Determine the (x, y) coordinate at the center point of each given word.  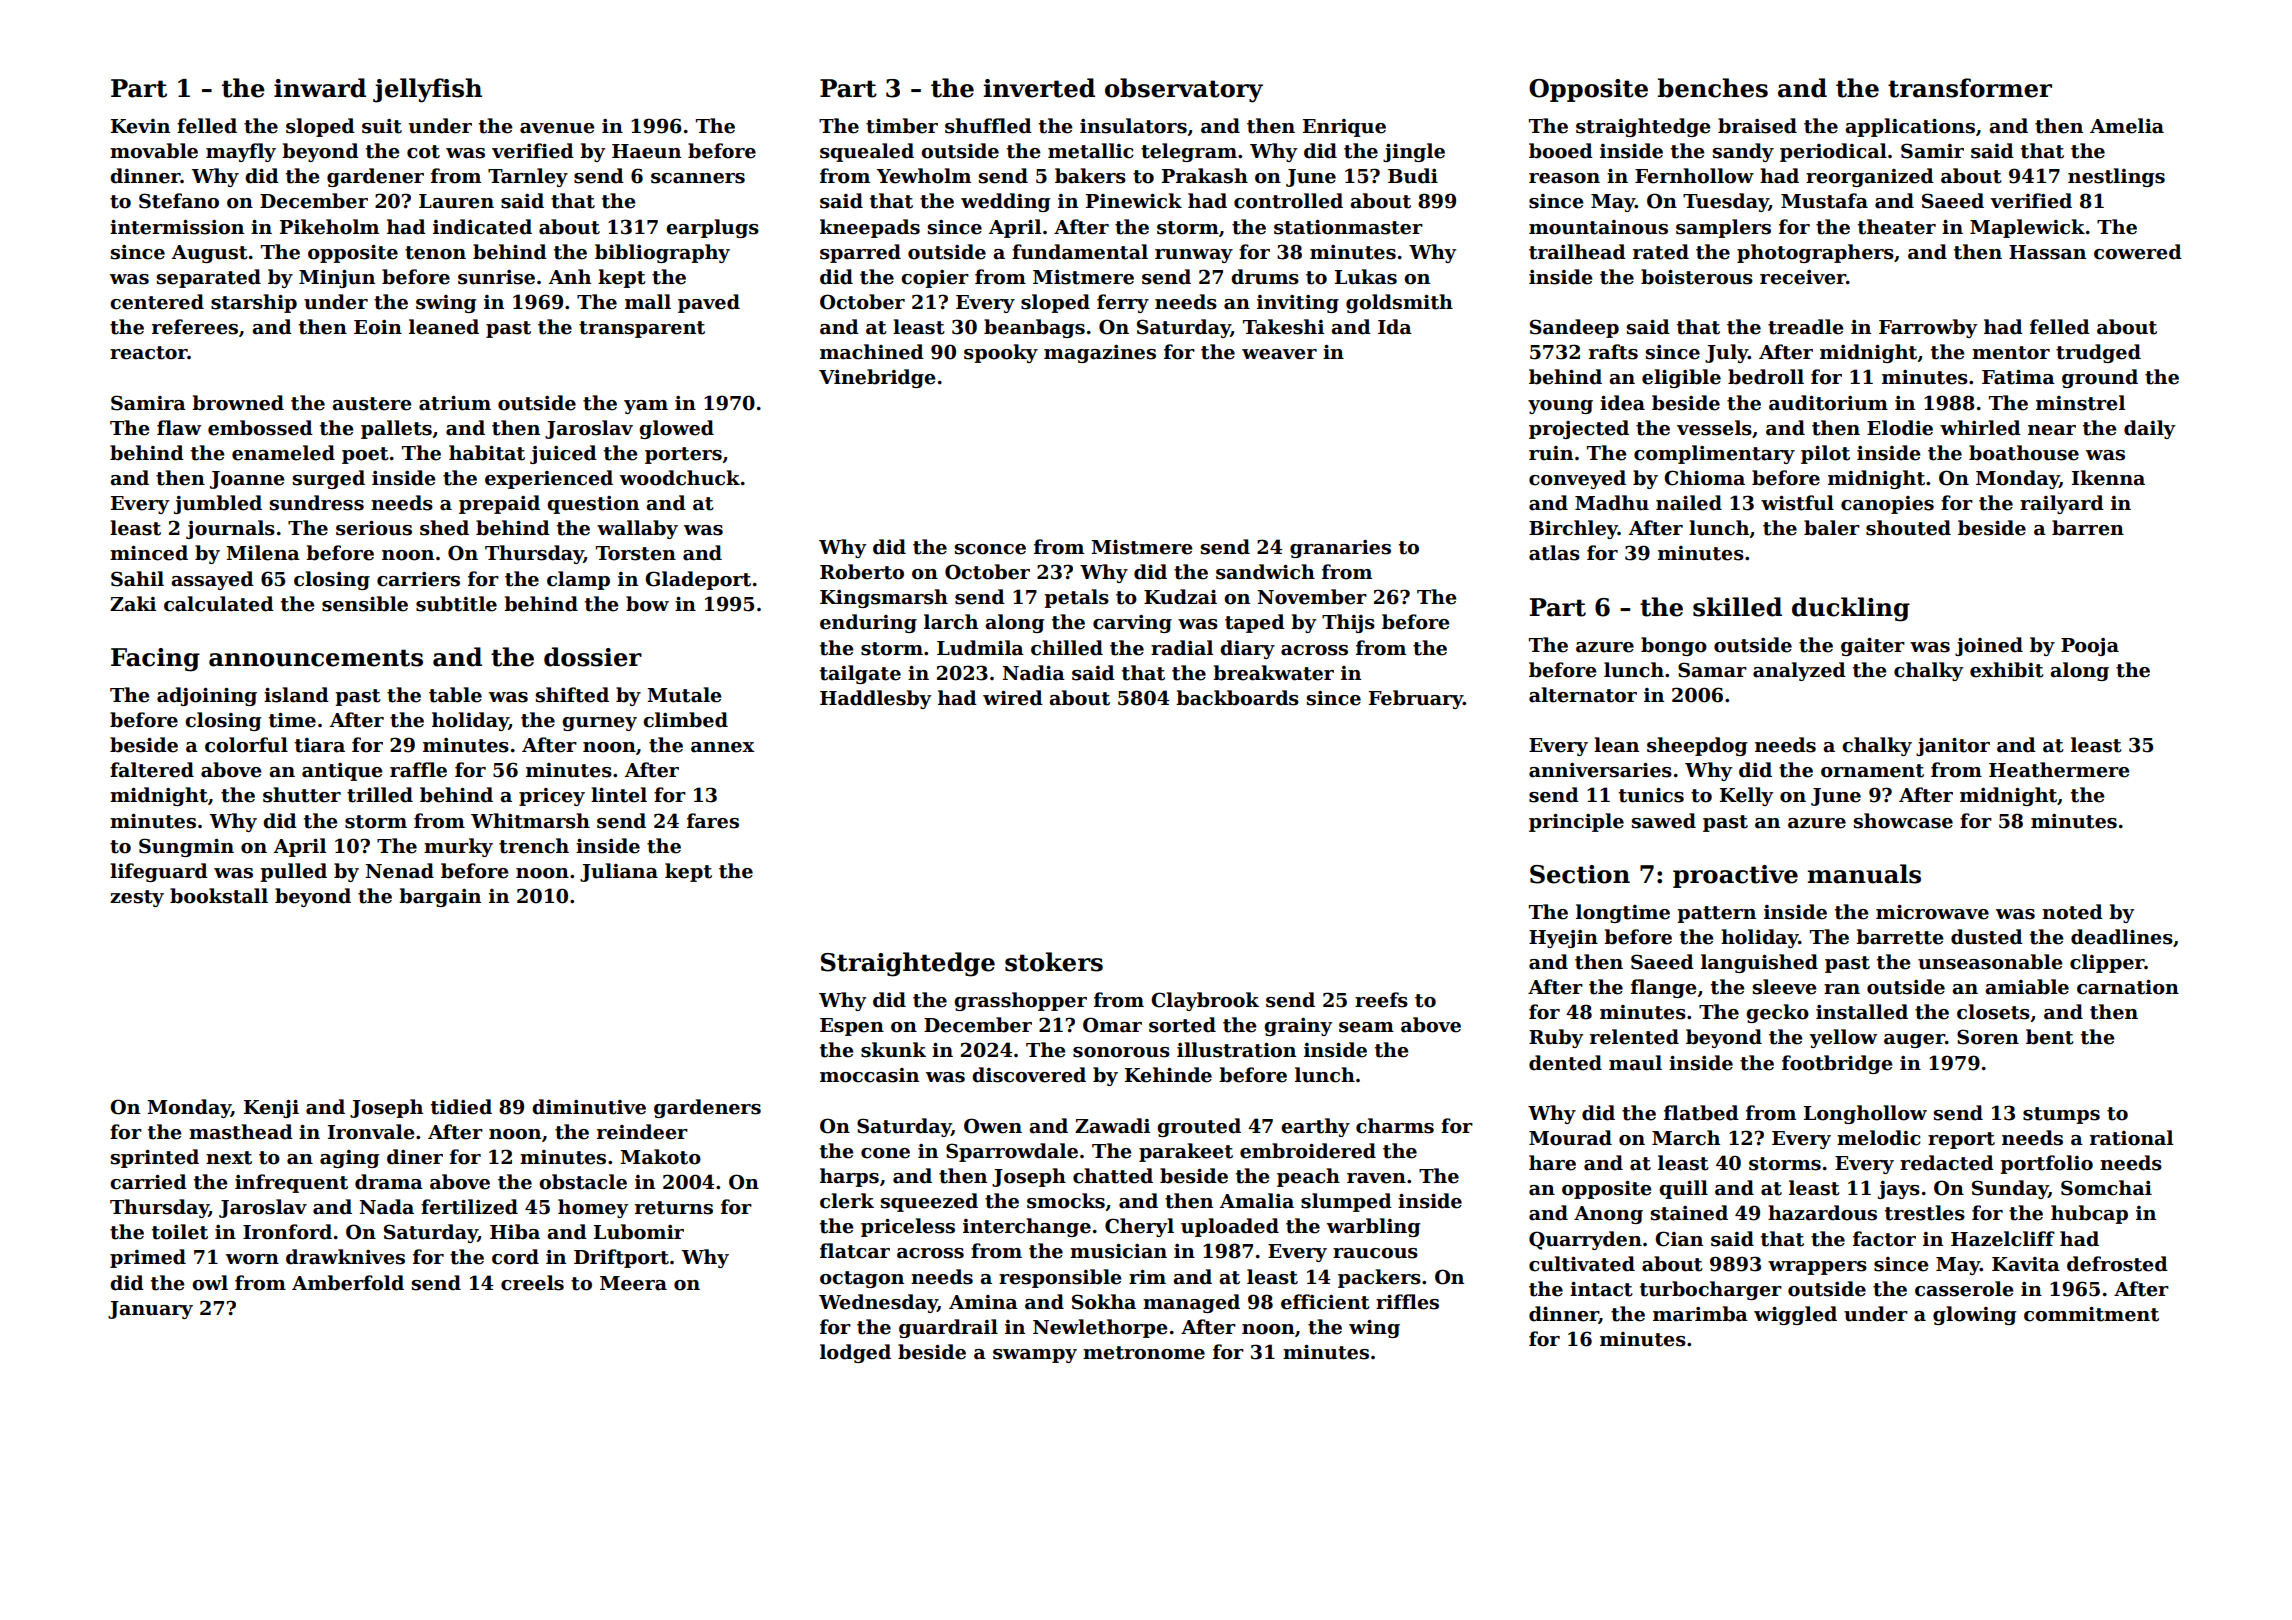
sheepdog (1697, 746)
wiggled (1795, 1315)
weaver (1279, 354)
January (150, 1310)
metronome (1144, 1353)
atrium (455, 403)
